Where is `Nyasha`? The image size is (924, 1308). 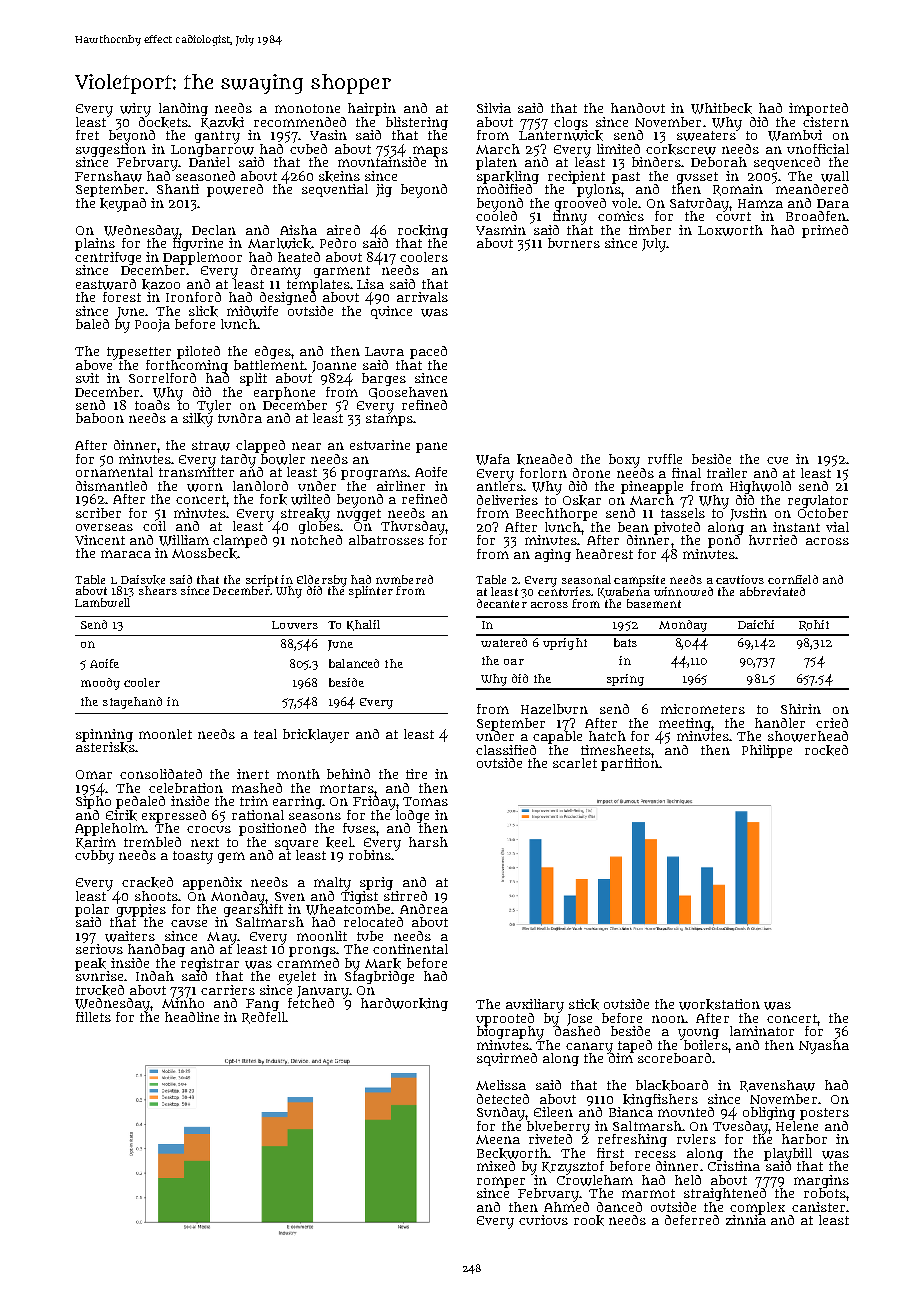 Nyasha is located at coordinates (824, 1047).
